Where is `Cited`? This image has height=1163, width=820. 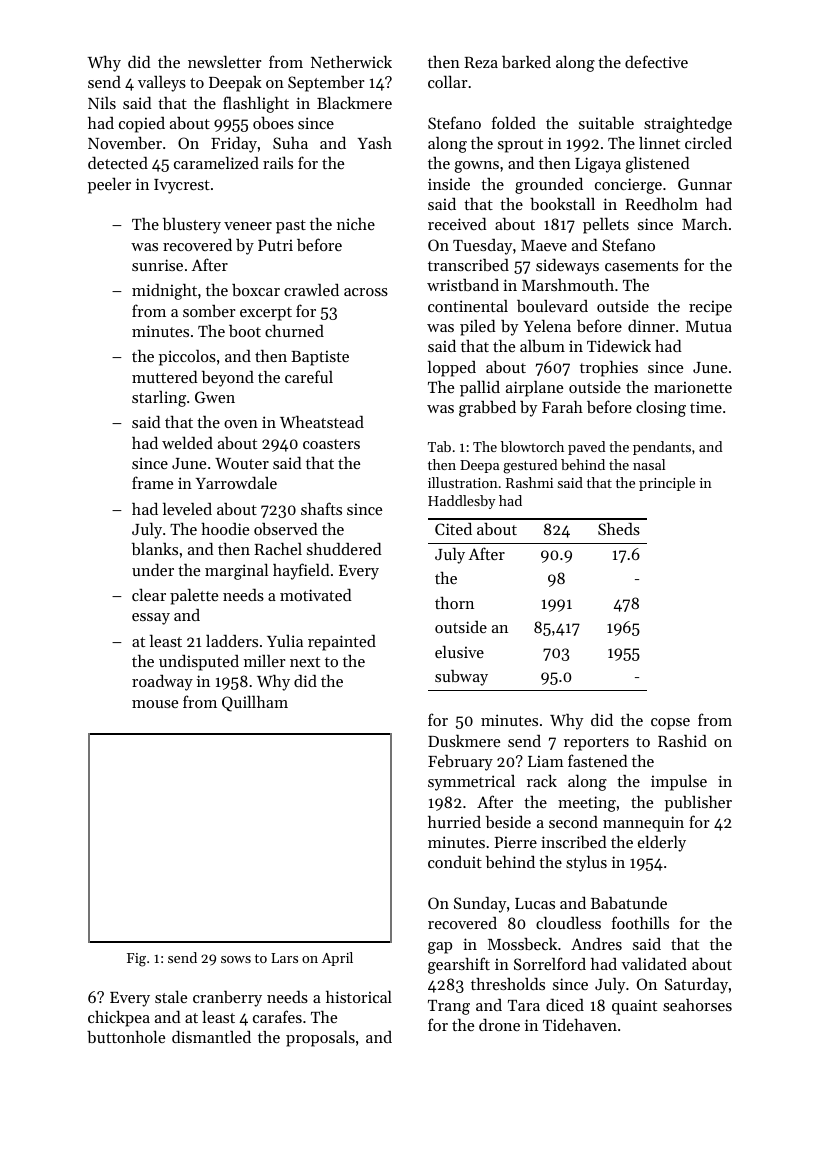 Cited is located at coordinates (453, 529).
